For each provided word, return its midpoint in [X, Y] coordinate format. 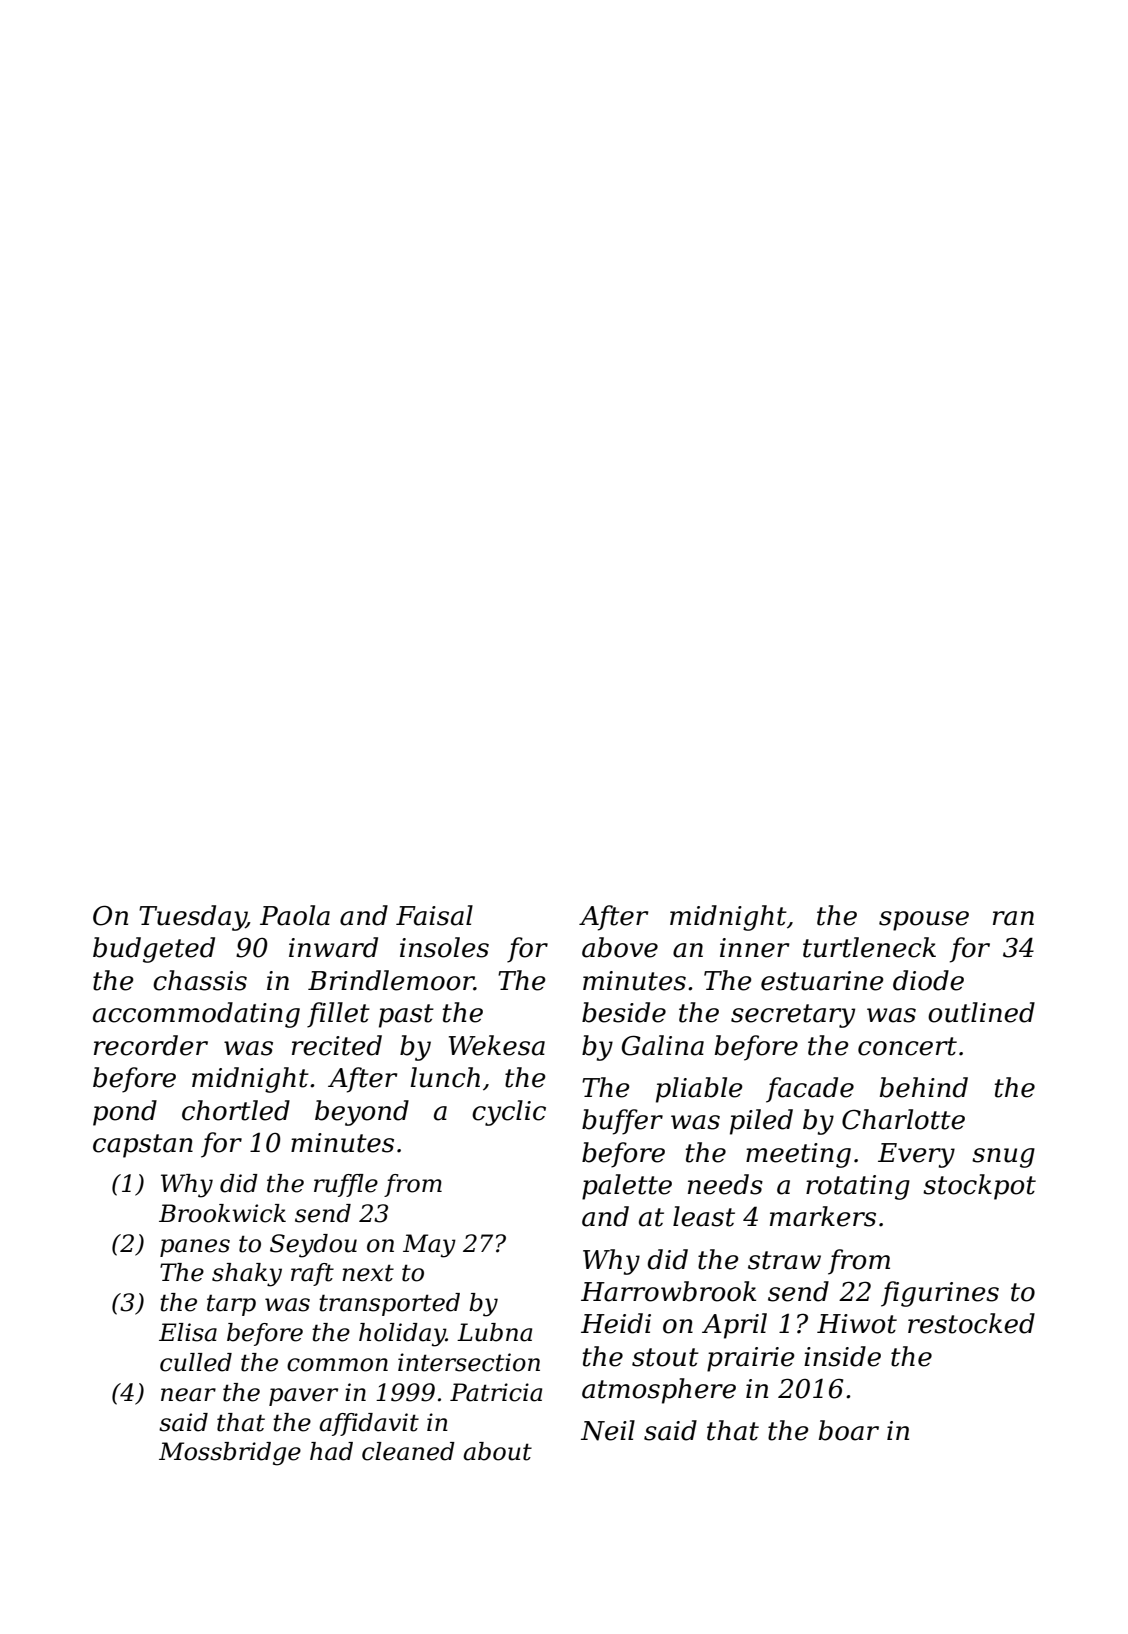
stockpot [979, 1187]
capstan [143, 1146]
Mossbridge [230, 1454]
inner [754, 948]
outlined [981, 1012]
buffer [622, 1122]
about [497, 1451]
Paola [295, 915]
